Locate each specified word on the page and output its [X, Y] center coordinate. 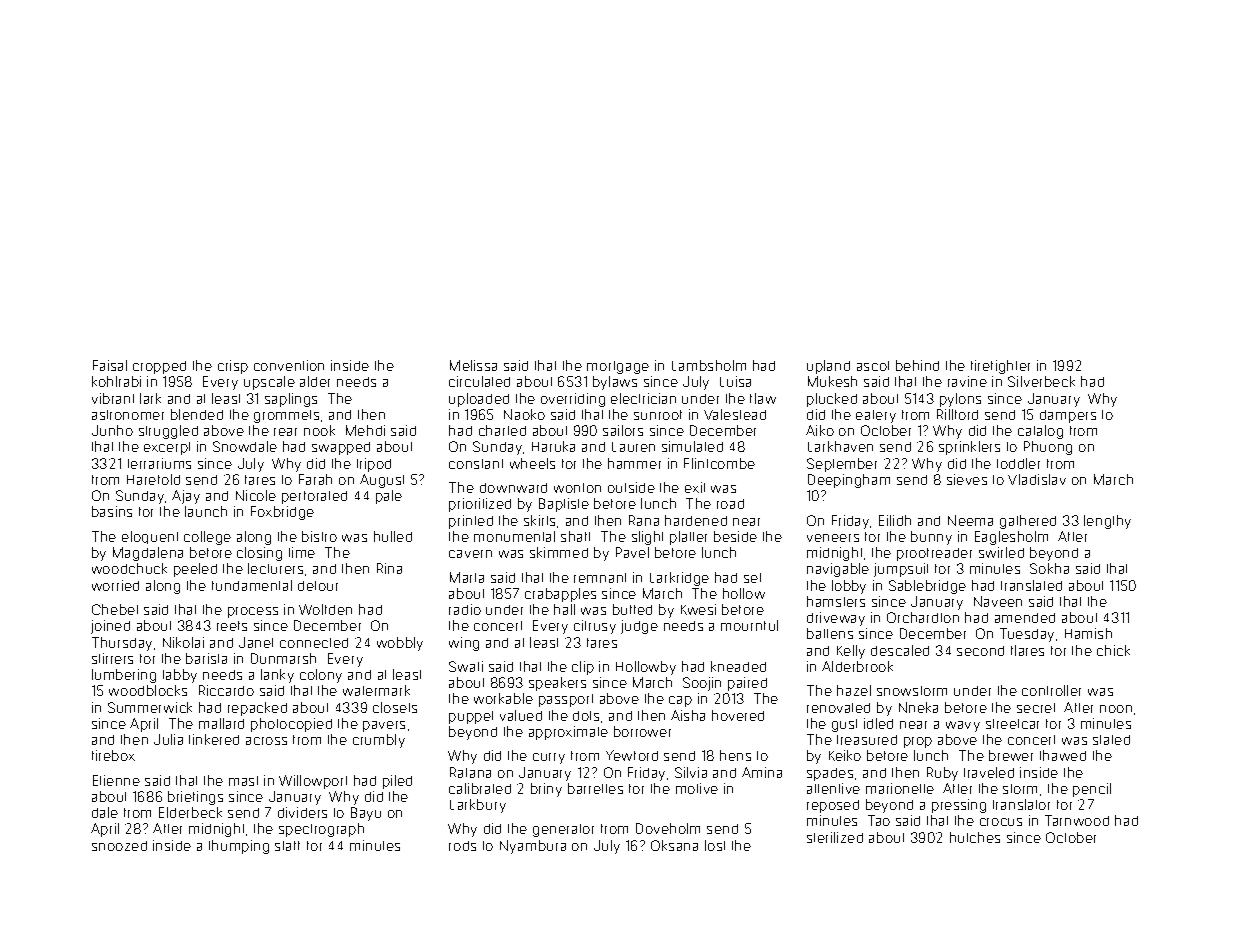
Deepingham [849, 481]
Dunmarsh [283, 658]
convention [289, 365]
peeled [195, 570]
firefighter [1000, 367]
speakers [557, 684]
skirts [539, 520]
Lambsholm [709, 365]
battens [830, 633]
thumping [239, 847]
